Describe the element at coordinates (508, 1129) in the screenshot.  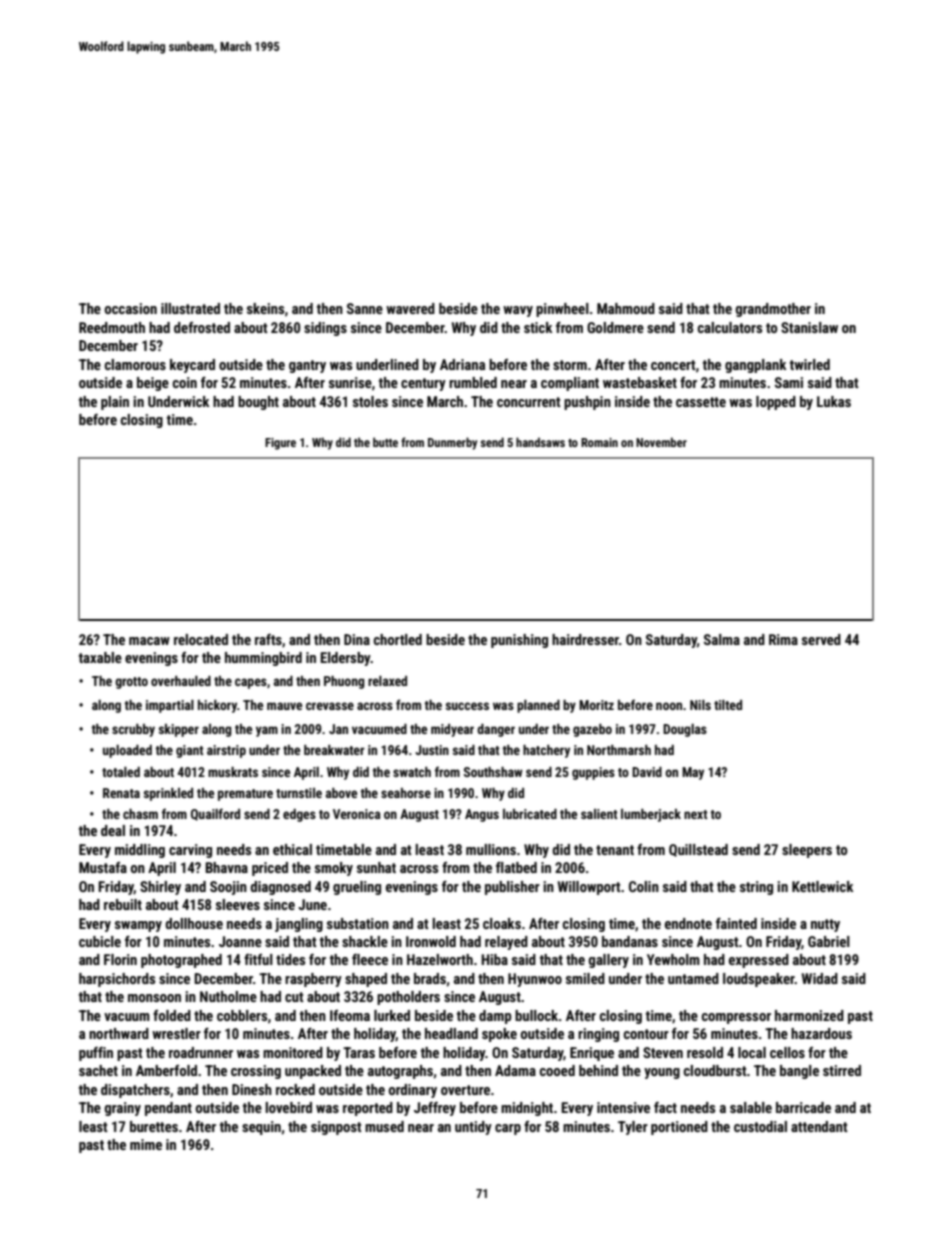
I see `carp` at that location.
